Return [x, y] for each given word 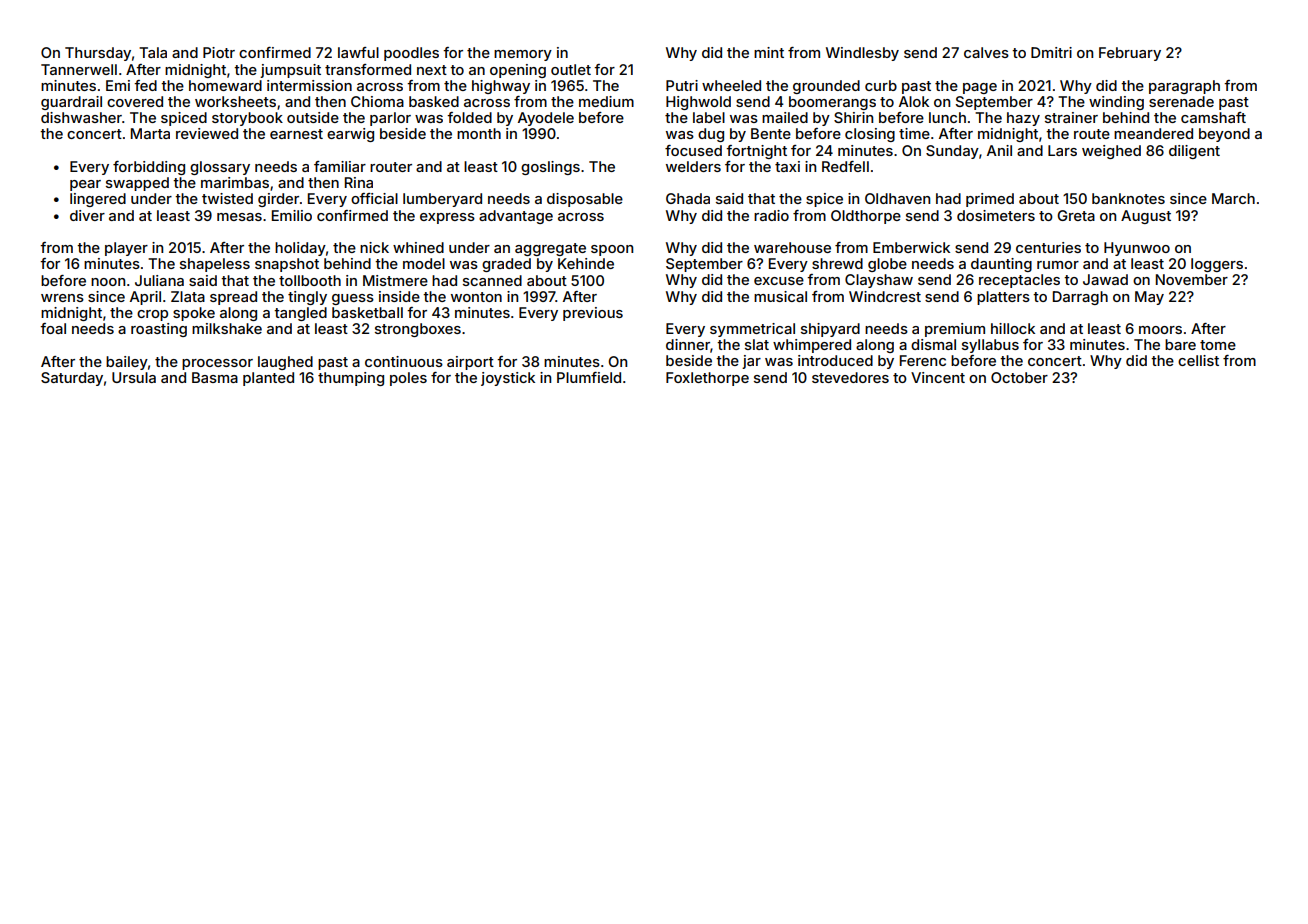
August [1146, 217]
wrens [62, 298]
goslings [550, 168]
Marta [150, 133]
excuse [779, 281]
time [914, 133]
